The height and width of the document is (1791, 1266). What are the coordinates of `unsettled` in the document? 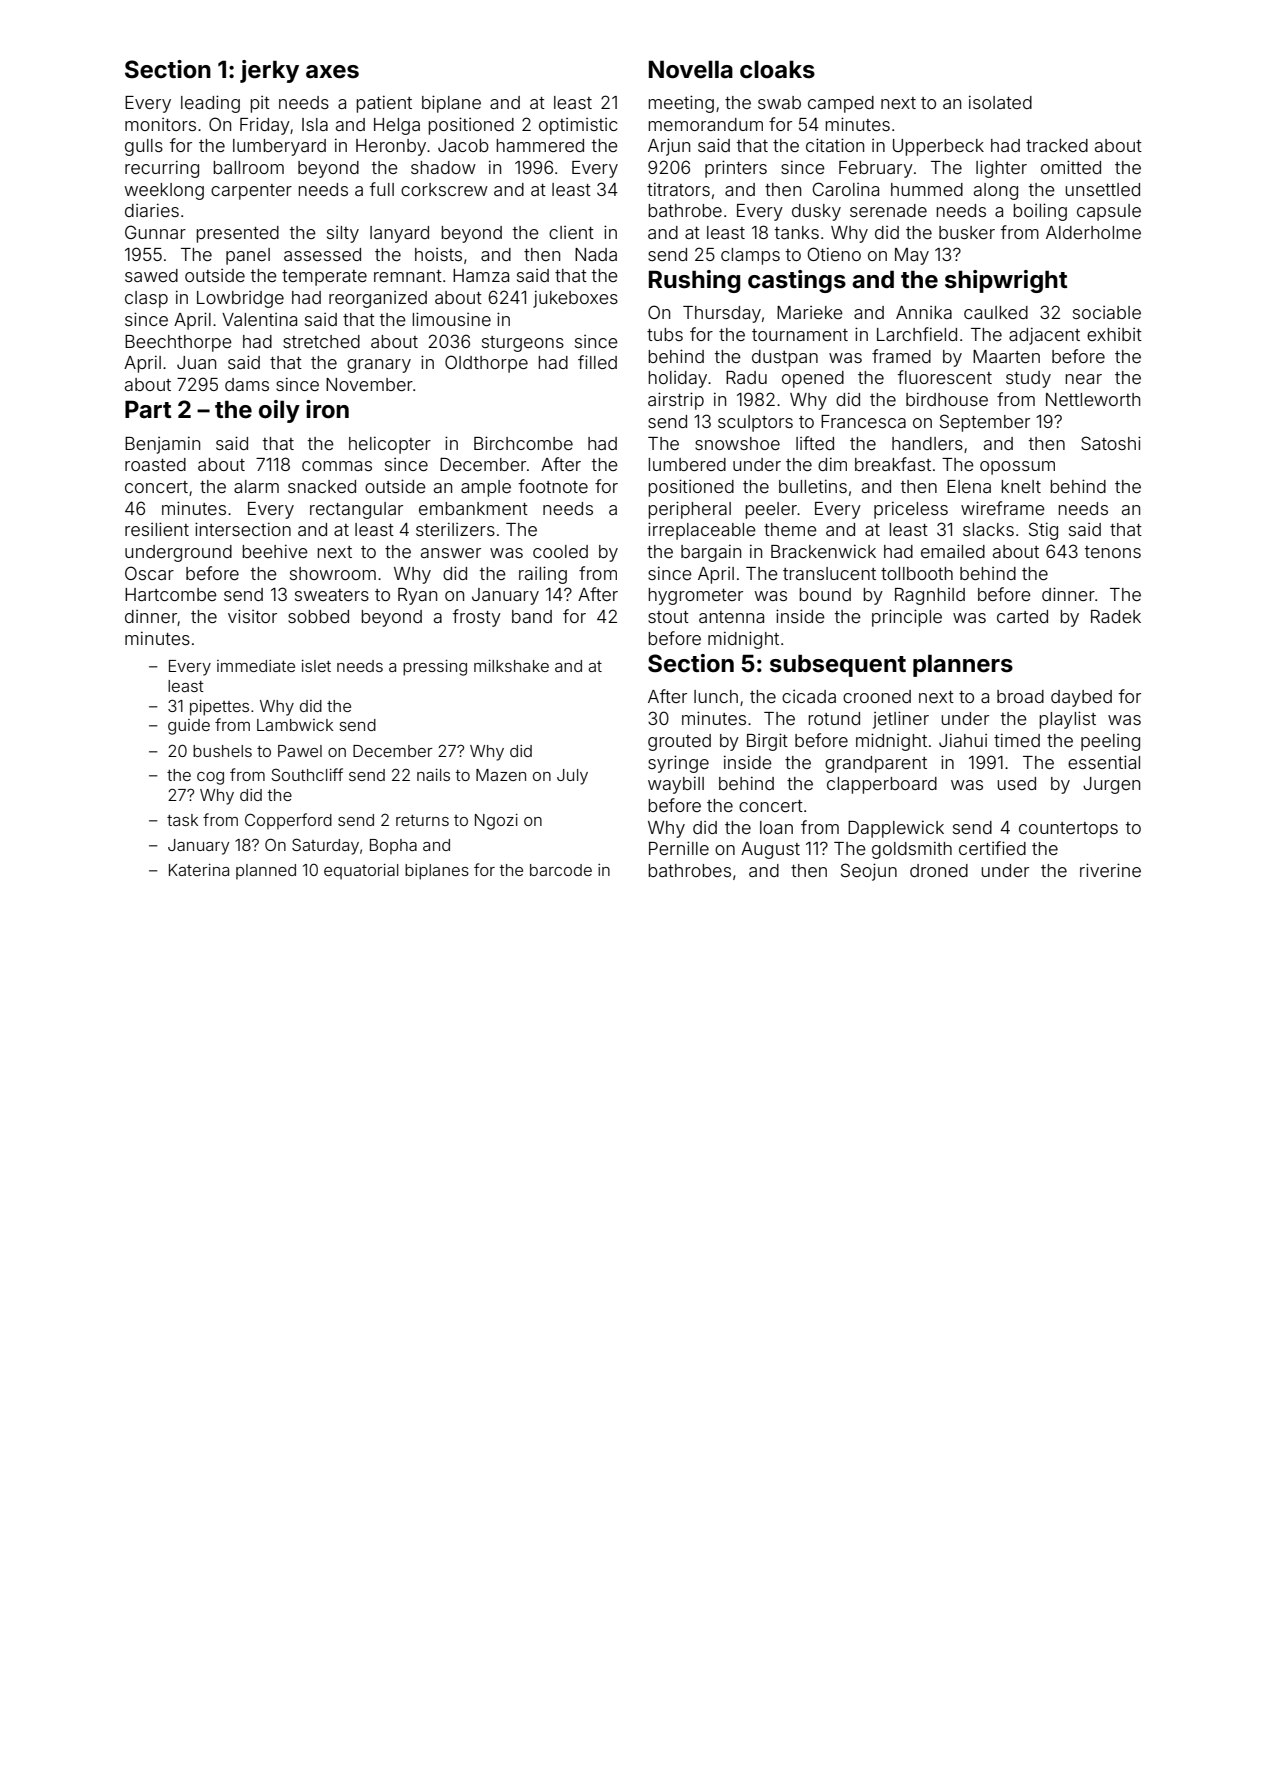 It's located at (1102, 189).
